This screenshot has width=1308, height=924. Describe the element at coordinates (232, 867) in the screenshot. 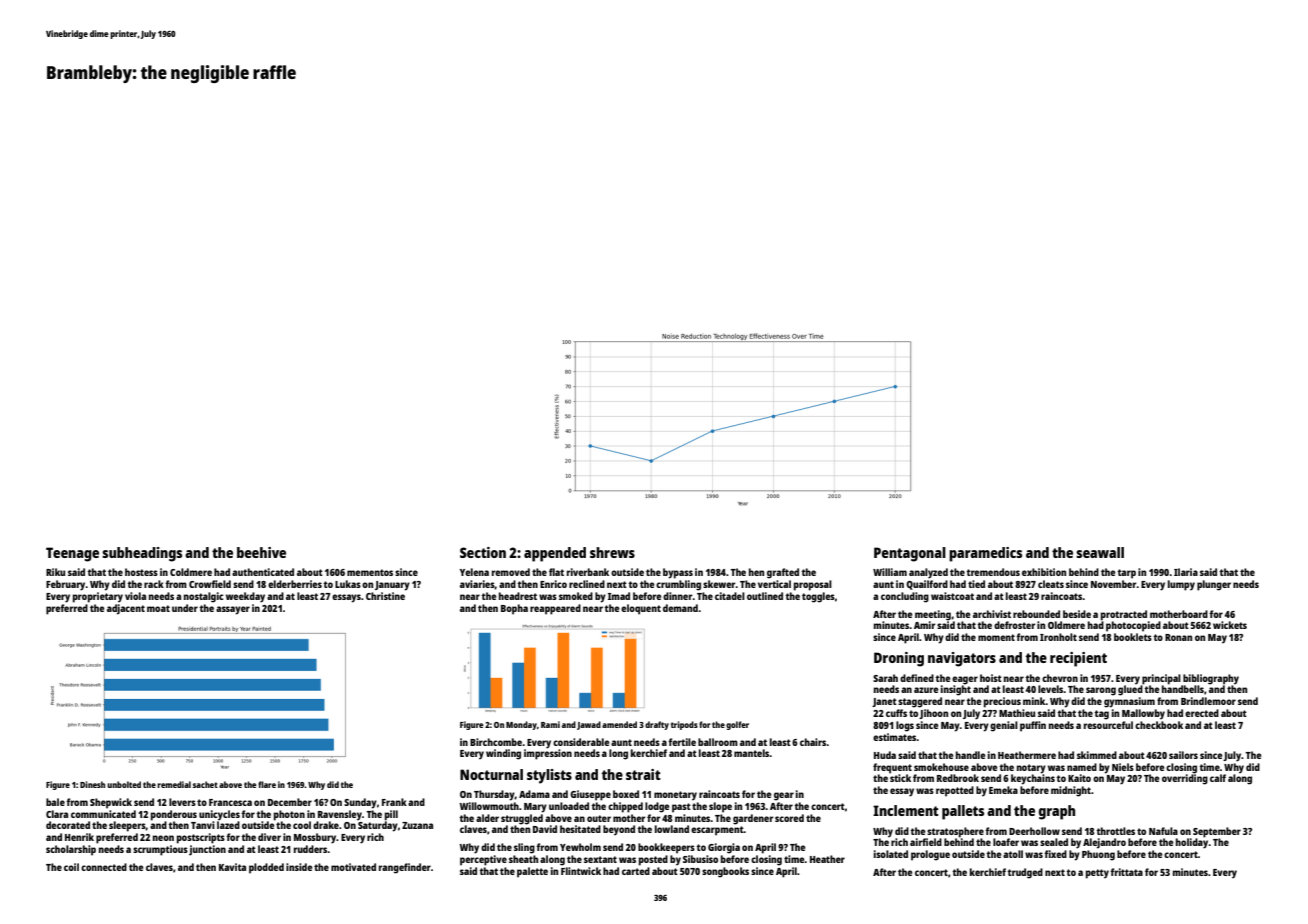

I see `Kavita` at that location.
